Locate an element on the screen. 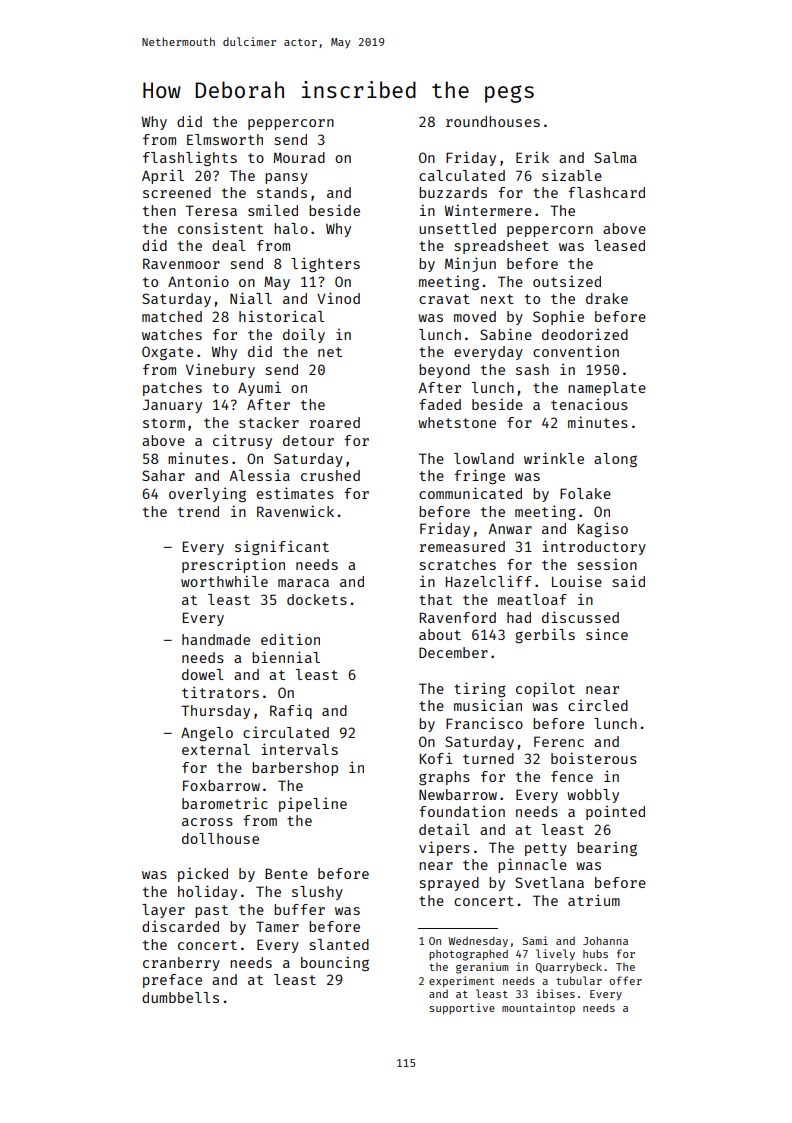 The height and width of the screenshot is (1123, 792). Ravenwick is located at coordinates (295, 511).
